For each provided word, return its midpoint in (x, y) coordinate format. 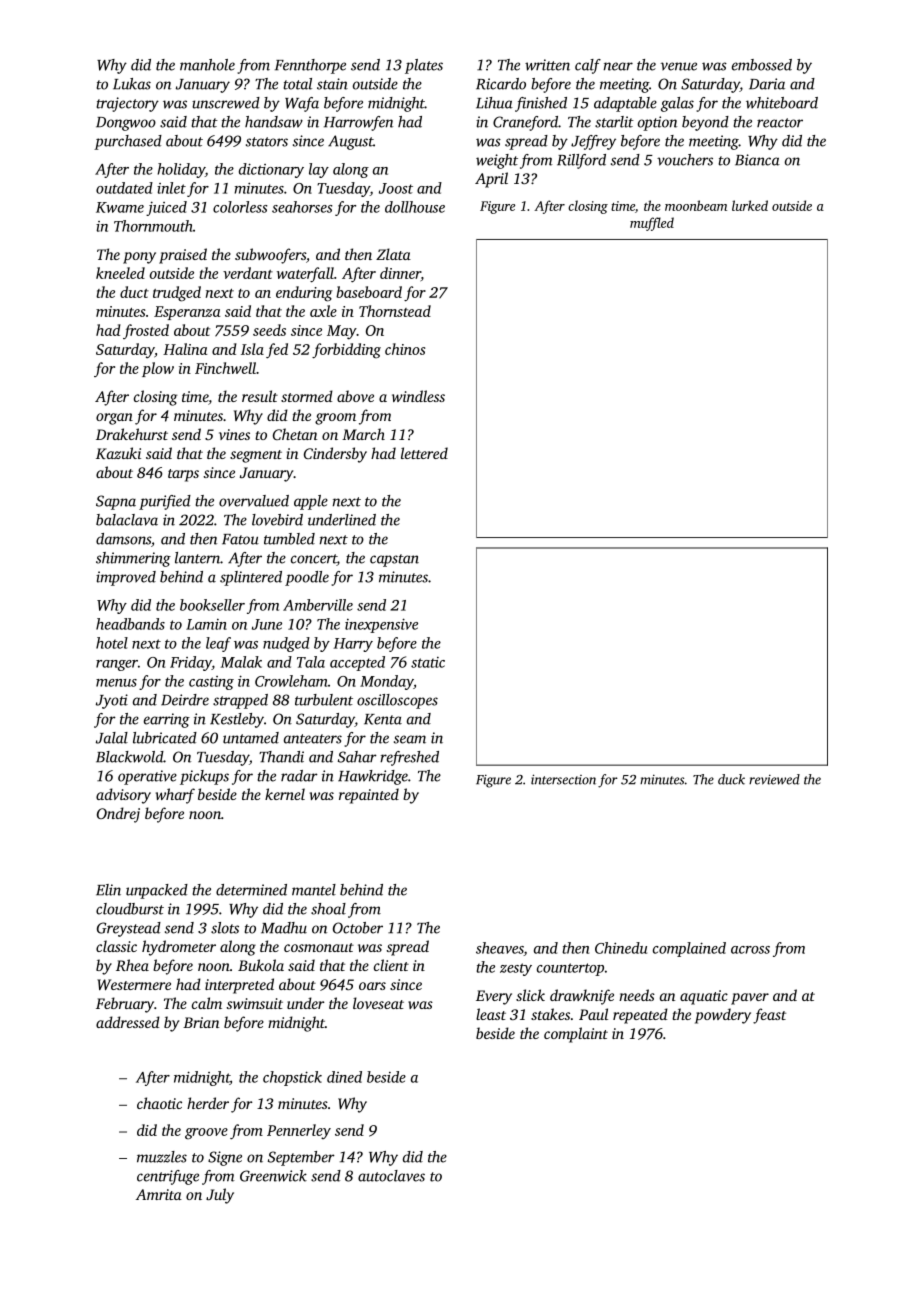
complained (689, 949)
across (750, 950)
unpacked (157, 891)
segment (256, 456)
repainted (369, 796)
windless (418, 396)
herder (208, 1103)
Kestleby (237, 720)
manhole (207, 65)
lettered (424, 453)
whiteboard (782, 103)
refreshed (409, 758)
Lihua (494, 103)
